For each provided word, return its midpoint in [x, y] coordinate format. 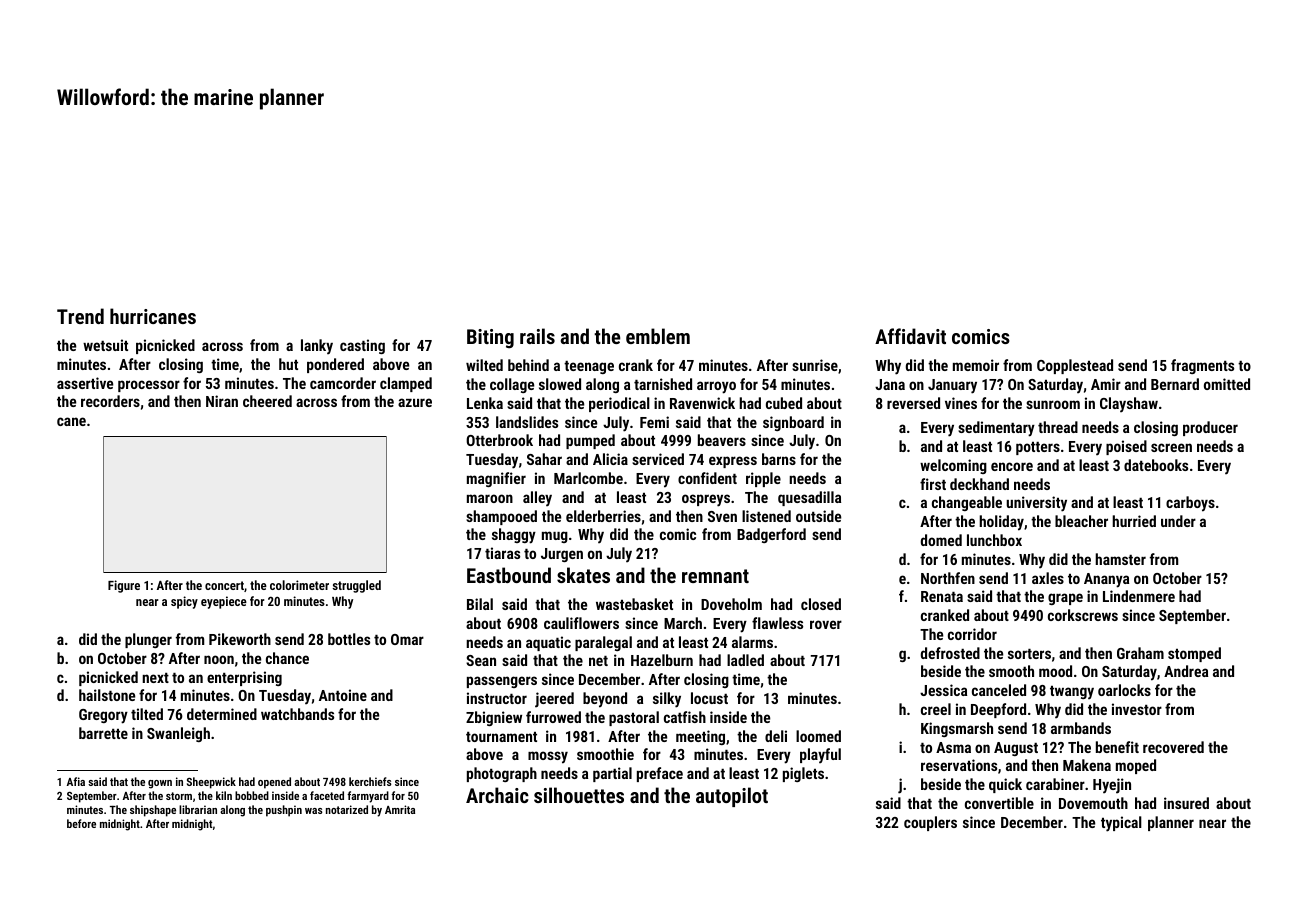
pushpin [284, 811]
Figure [124, 586]
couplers [930, 823]
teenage [589, 367]
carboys [1190, 504]
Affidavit [910, 336]
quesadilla [809, 498]
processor [149, 386]
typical [1121, 824]
